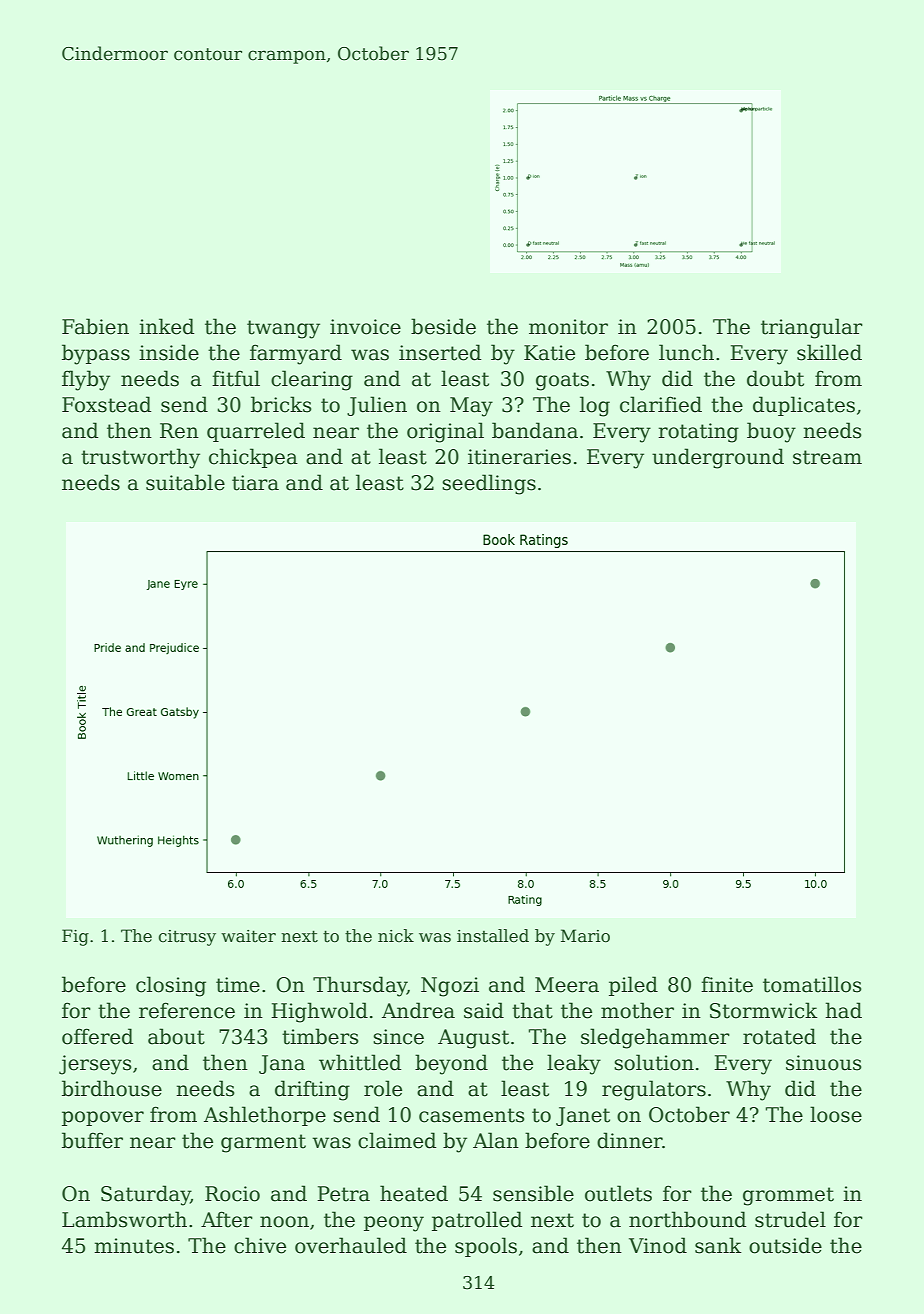 Image resolution: width=924 pixels, height=1314 pixels. Describe the element at coordinates (836, 1114) in the screenshot. I see `loose` at that location.
